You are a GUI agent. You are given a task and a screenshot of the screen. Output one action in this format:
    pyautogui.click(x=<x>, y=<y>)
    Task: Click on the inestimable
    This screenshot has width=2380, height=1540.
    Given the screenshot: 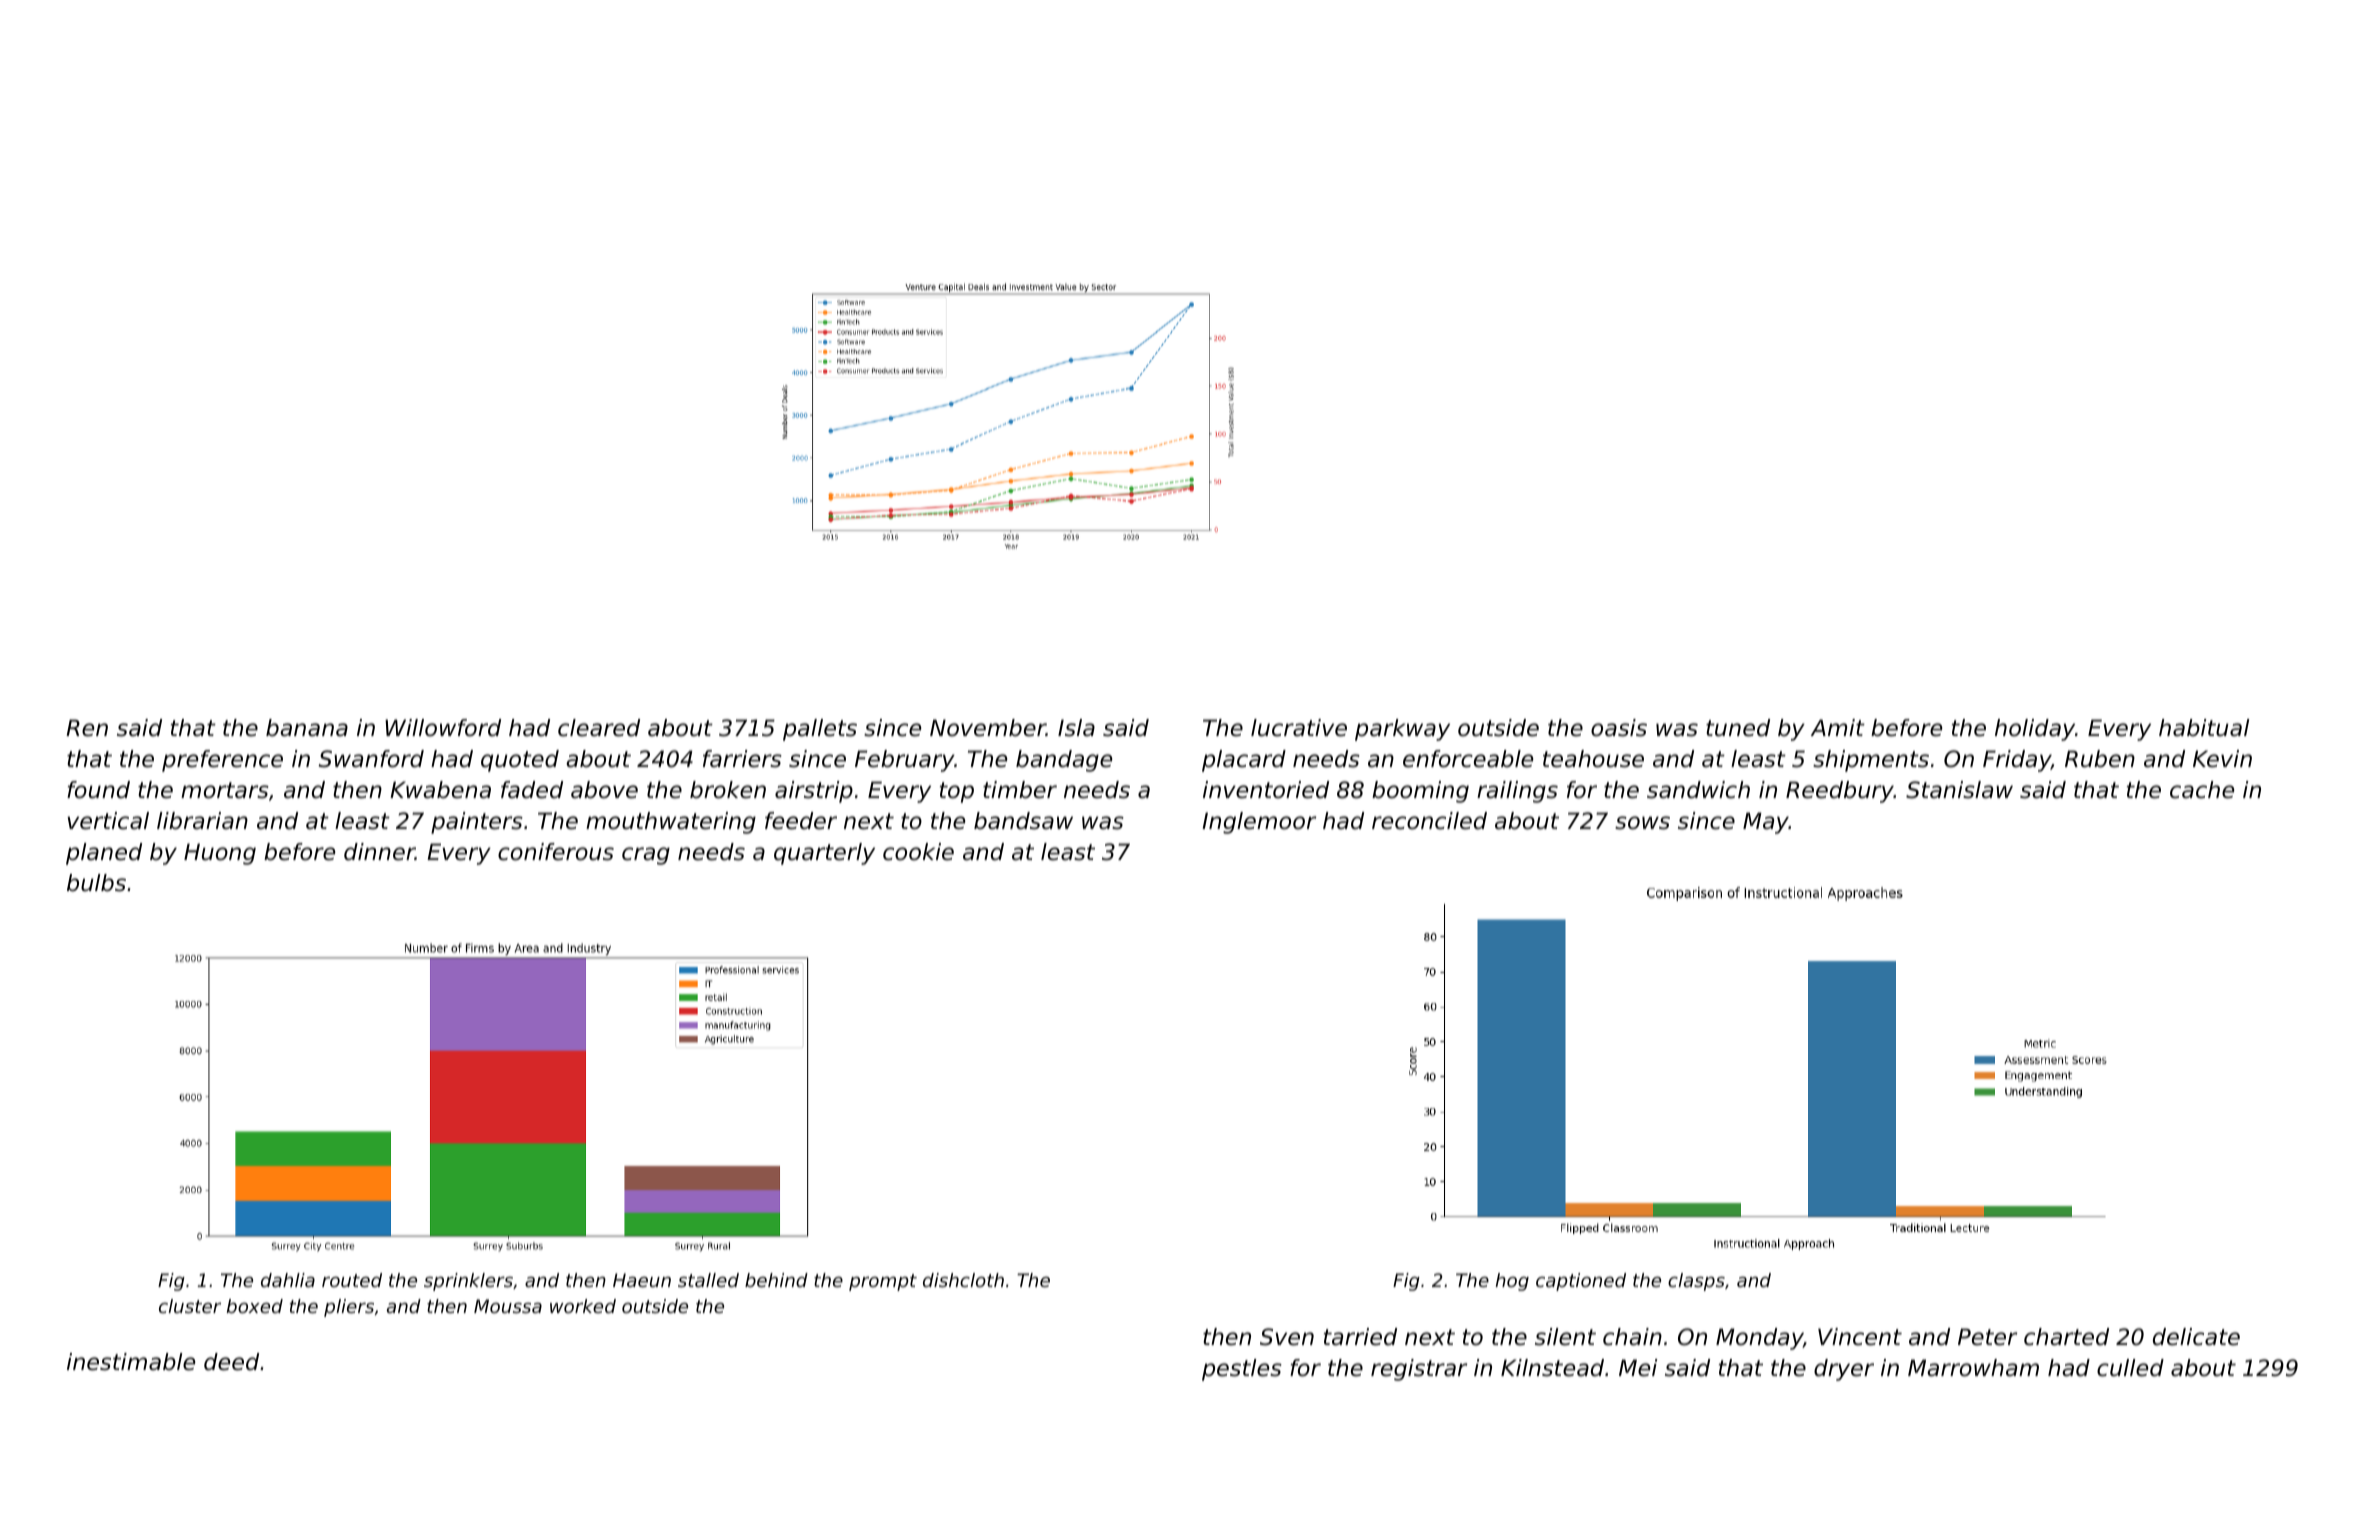 What is the action you would take?
    pyautogui.click(x=131, y=1362)
